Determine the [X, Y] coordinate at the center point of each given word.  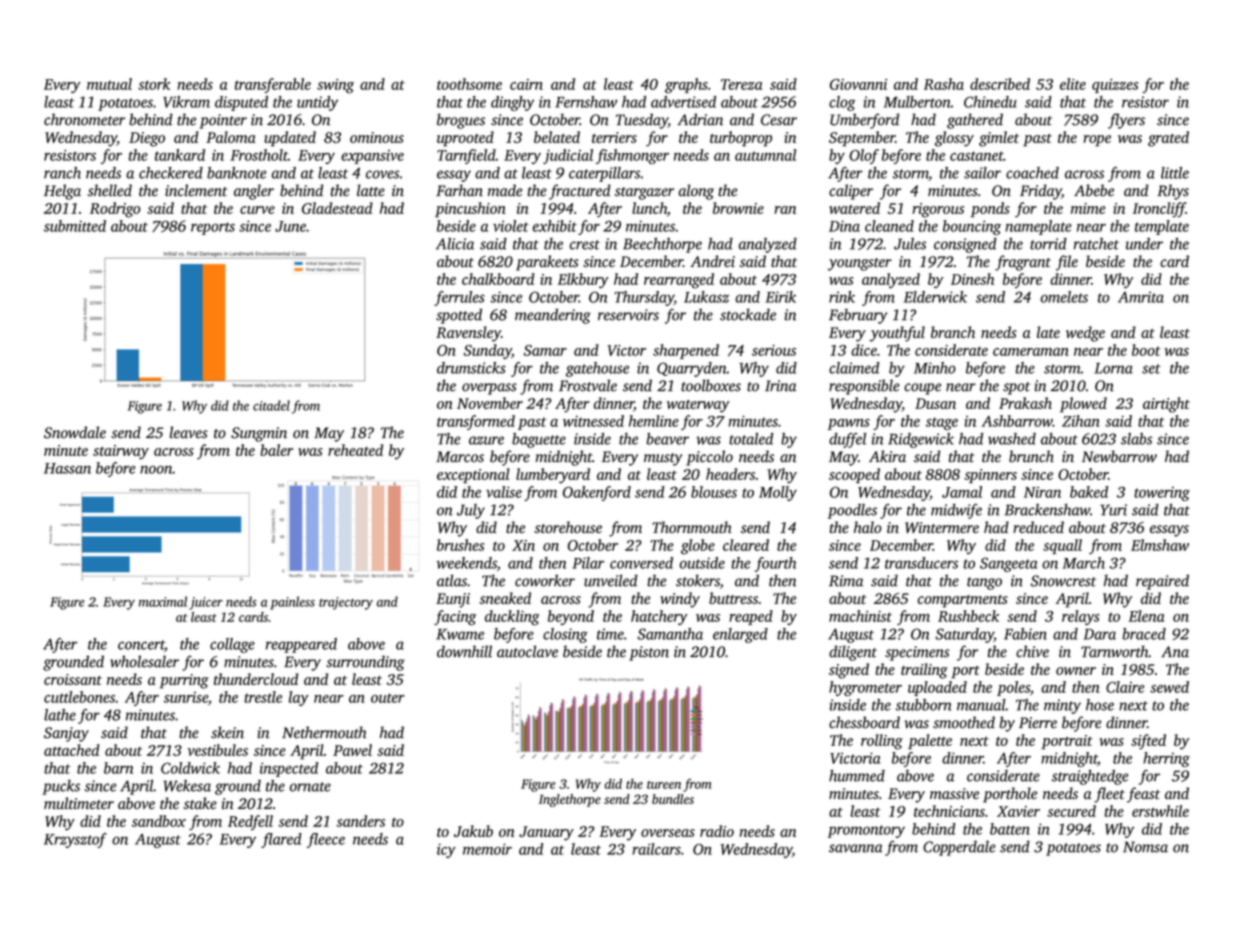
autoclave [527, 651]
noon [156, 469]
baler [276, 450]
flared [281, 840]
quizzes [1115, 86]
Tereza [741, 84]
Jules [910, 244]
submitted [75, 226]
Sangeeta [1009, 564]
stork [154, 84]
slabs [1136, 439]
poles [1013, 688]
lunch [649, 208]
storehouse [568, 527]
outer [388, 698]
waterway [698, 406]
